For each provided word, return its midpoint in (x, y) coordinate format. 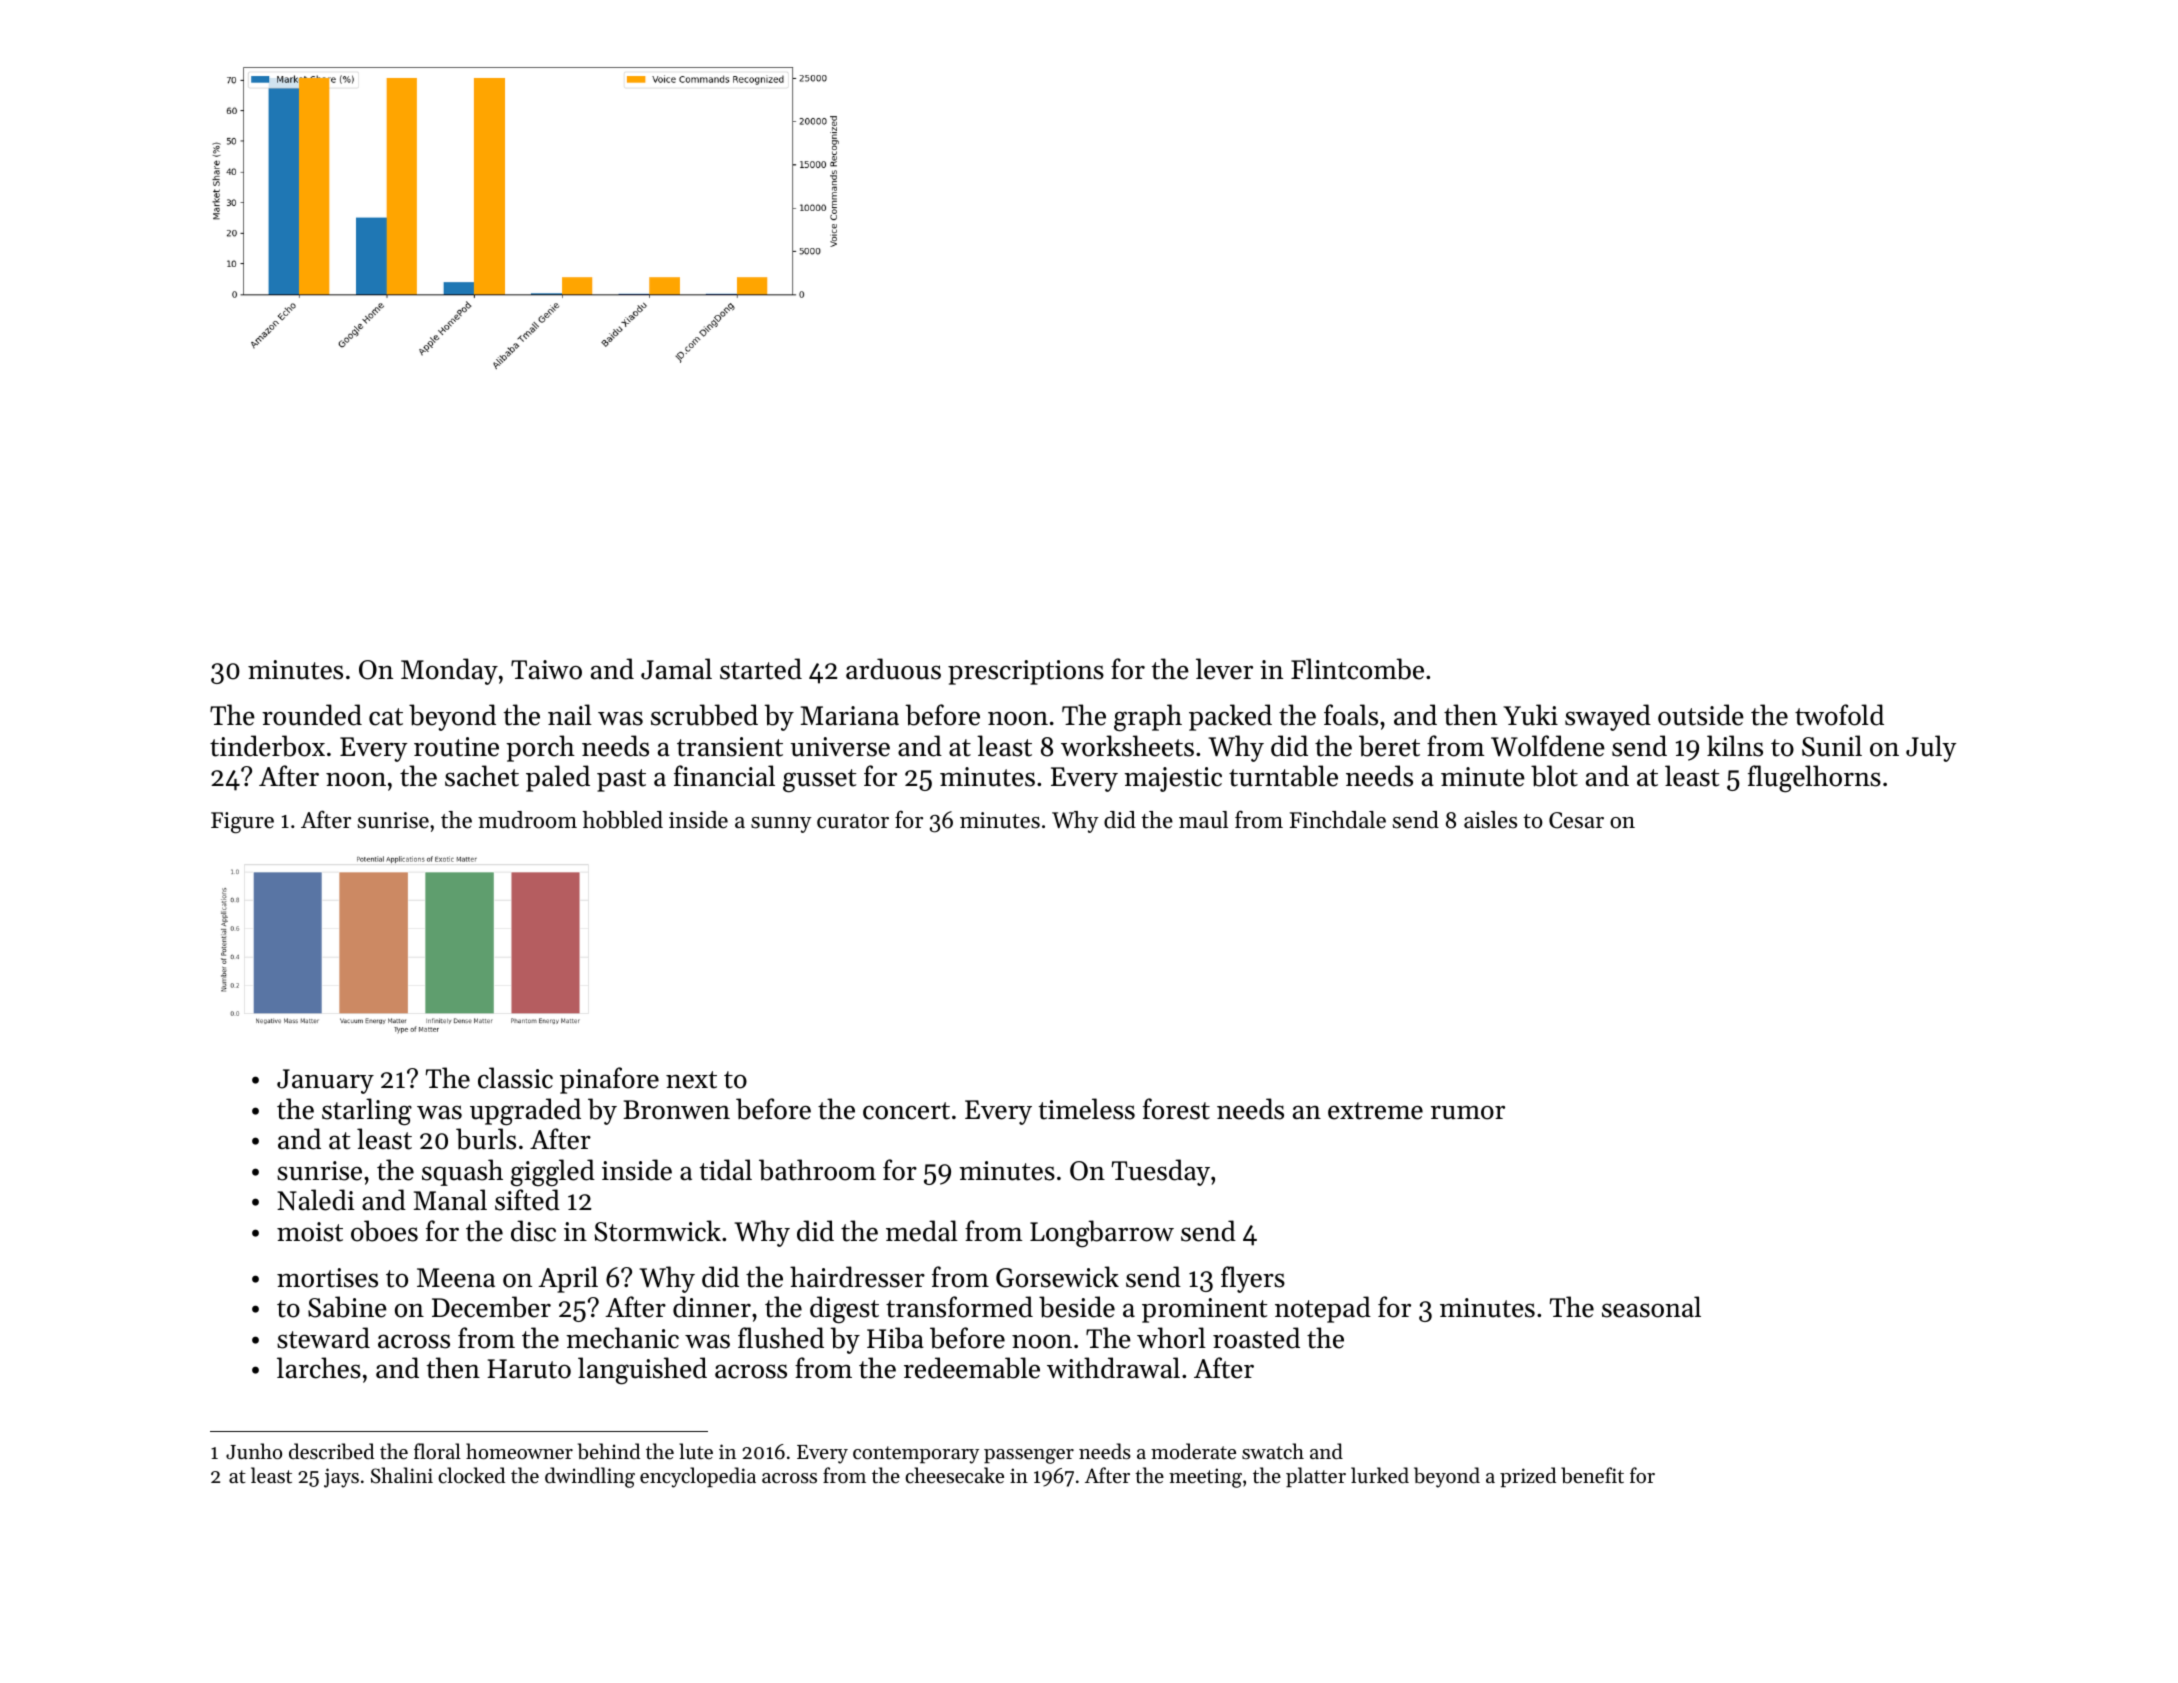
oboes (384, 1231)
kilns (1735, 746)
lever (1224, 669)
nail (570, 715)
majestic (1173, 779)
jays (341, 1478)
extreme (1375, 1111)
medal (922, 1231)
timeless (1087, 1109)
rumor (1468, 1113)
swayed (1608, 717)
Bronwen (676, 1110)
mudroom (527, 820)
